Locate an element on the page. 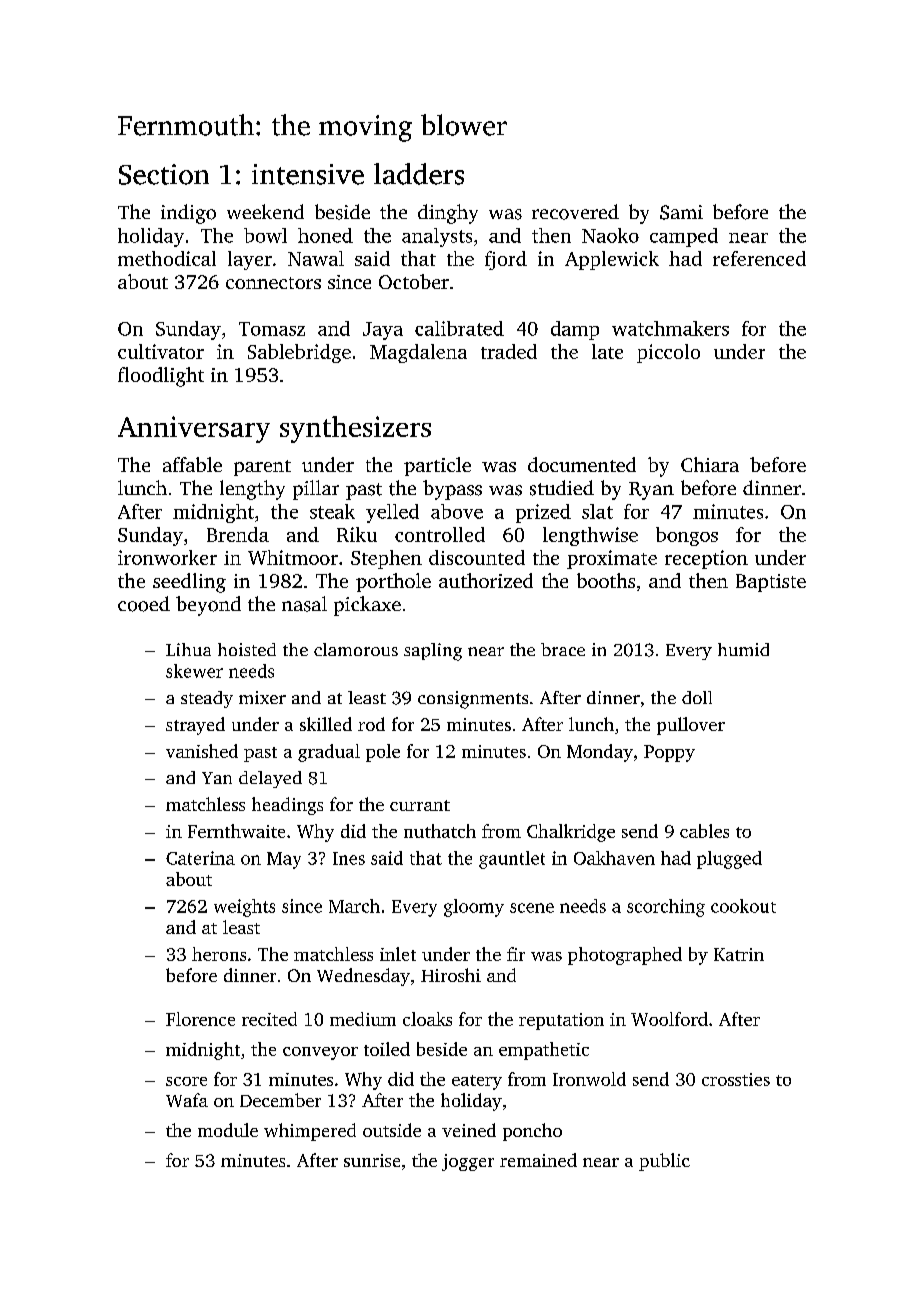  weights is located at coordinates (244, 908).
